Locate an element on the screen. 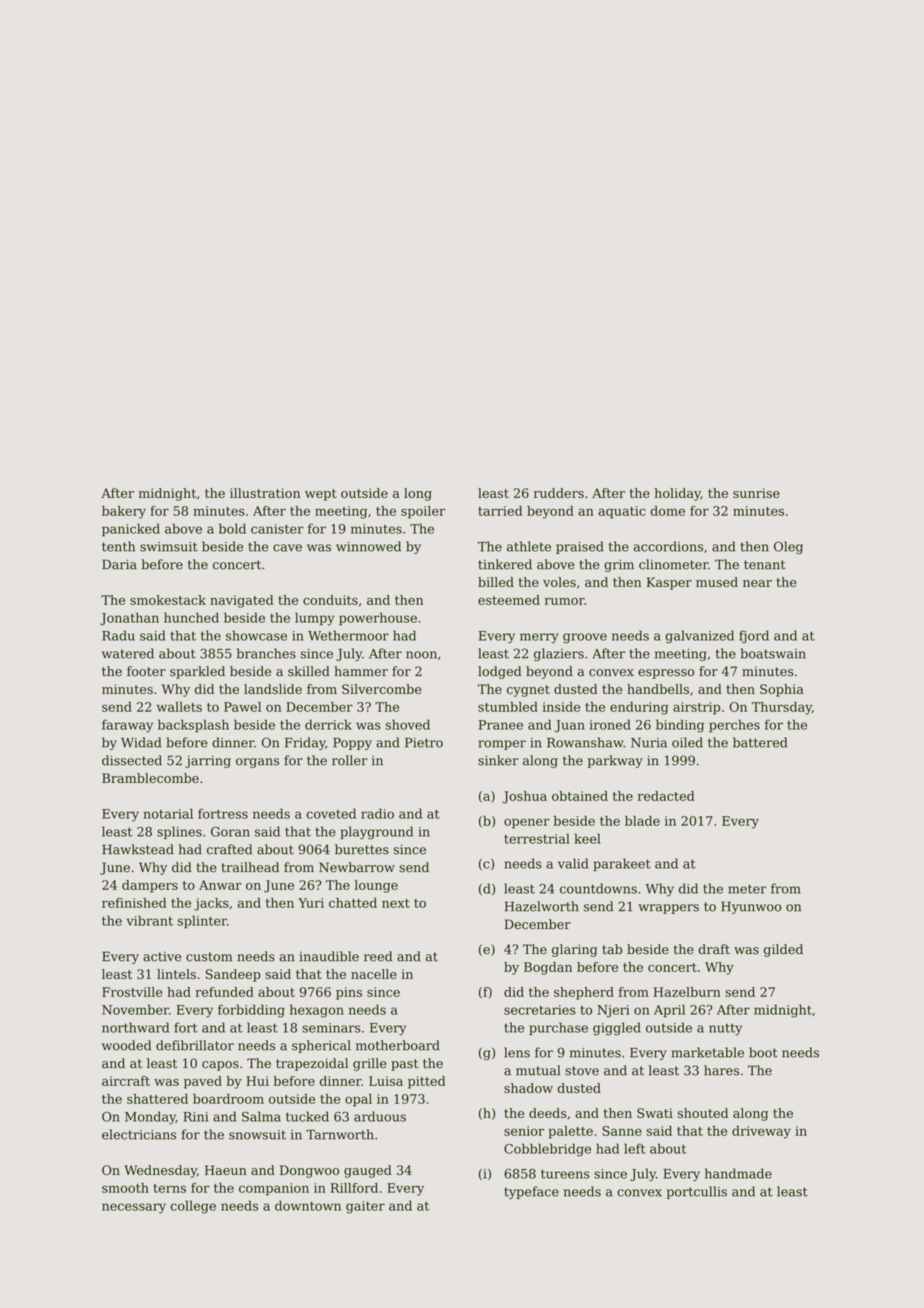  dissected is located at coordinates (132, 760).
